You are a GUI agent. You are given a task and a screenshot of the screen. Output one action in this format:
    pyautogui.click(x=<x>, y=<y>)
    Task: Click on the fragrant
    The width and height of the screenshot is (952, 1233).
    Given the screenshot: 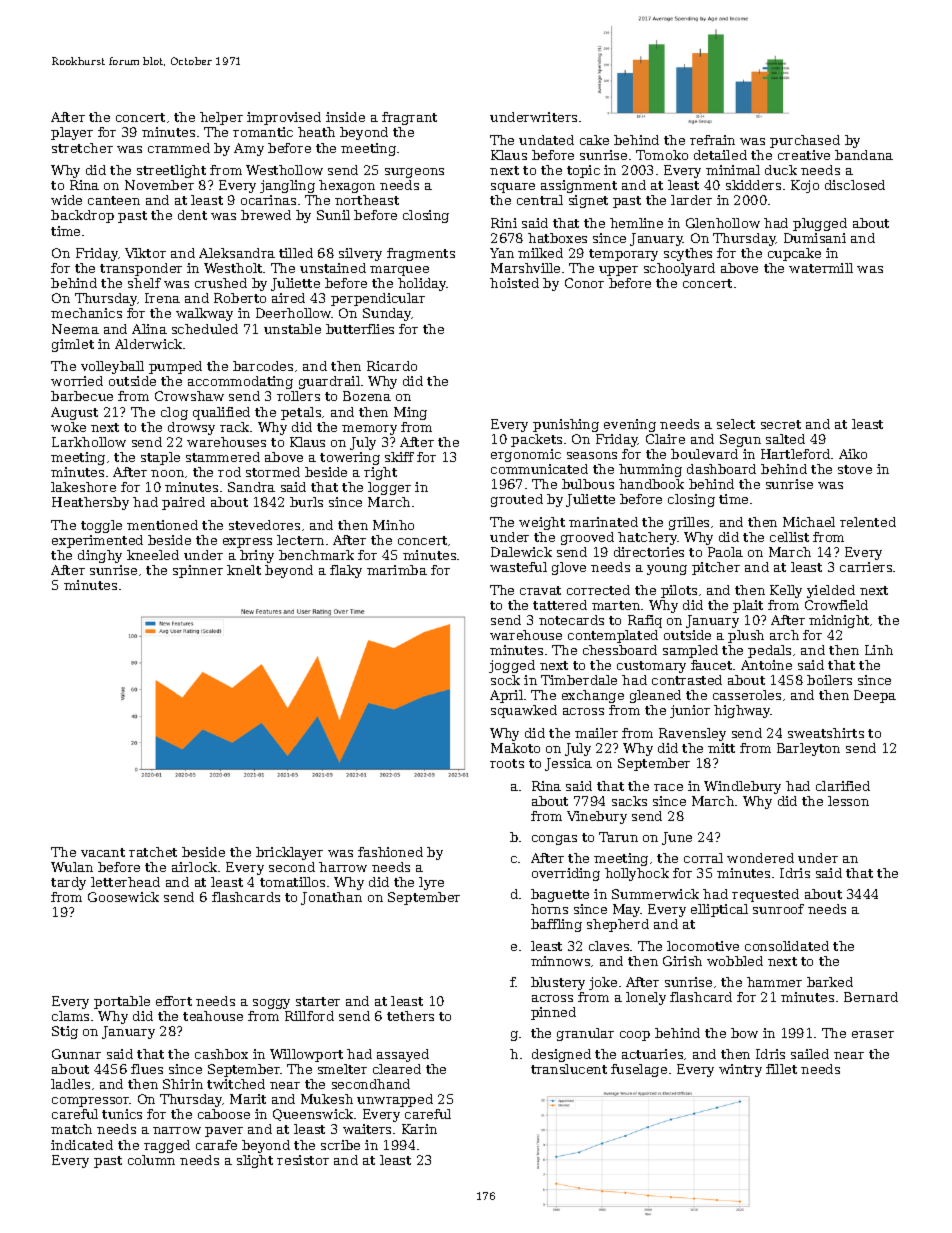 What is the action you would take?
    pyautogui.click(x=409, y=118)
